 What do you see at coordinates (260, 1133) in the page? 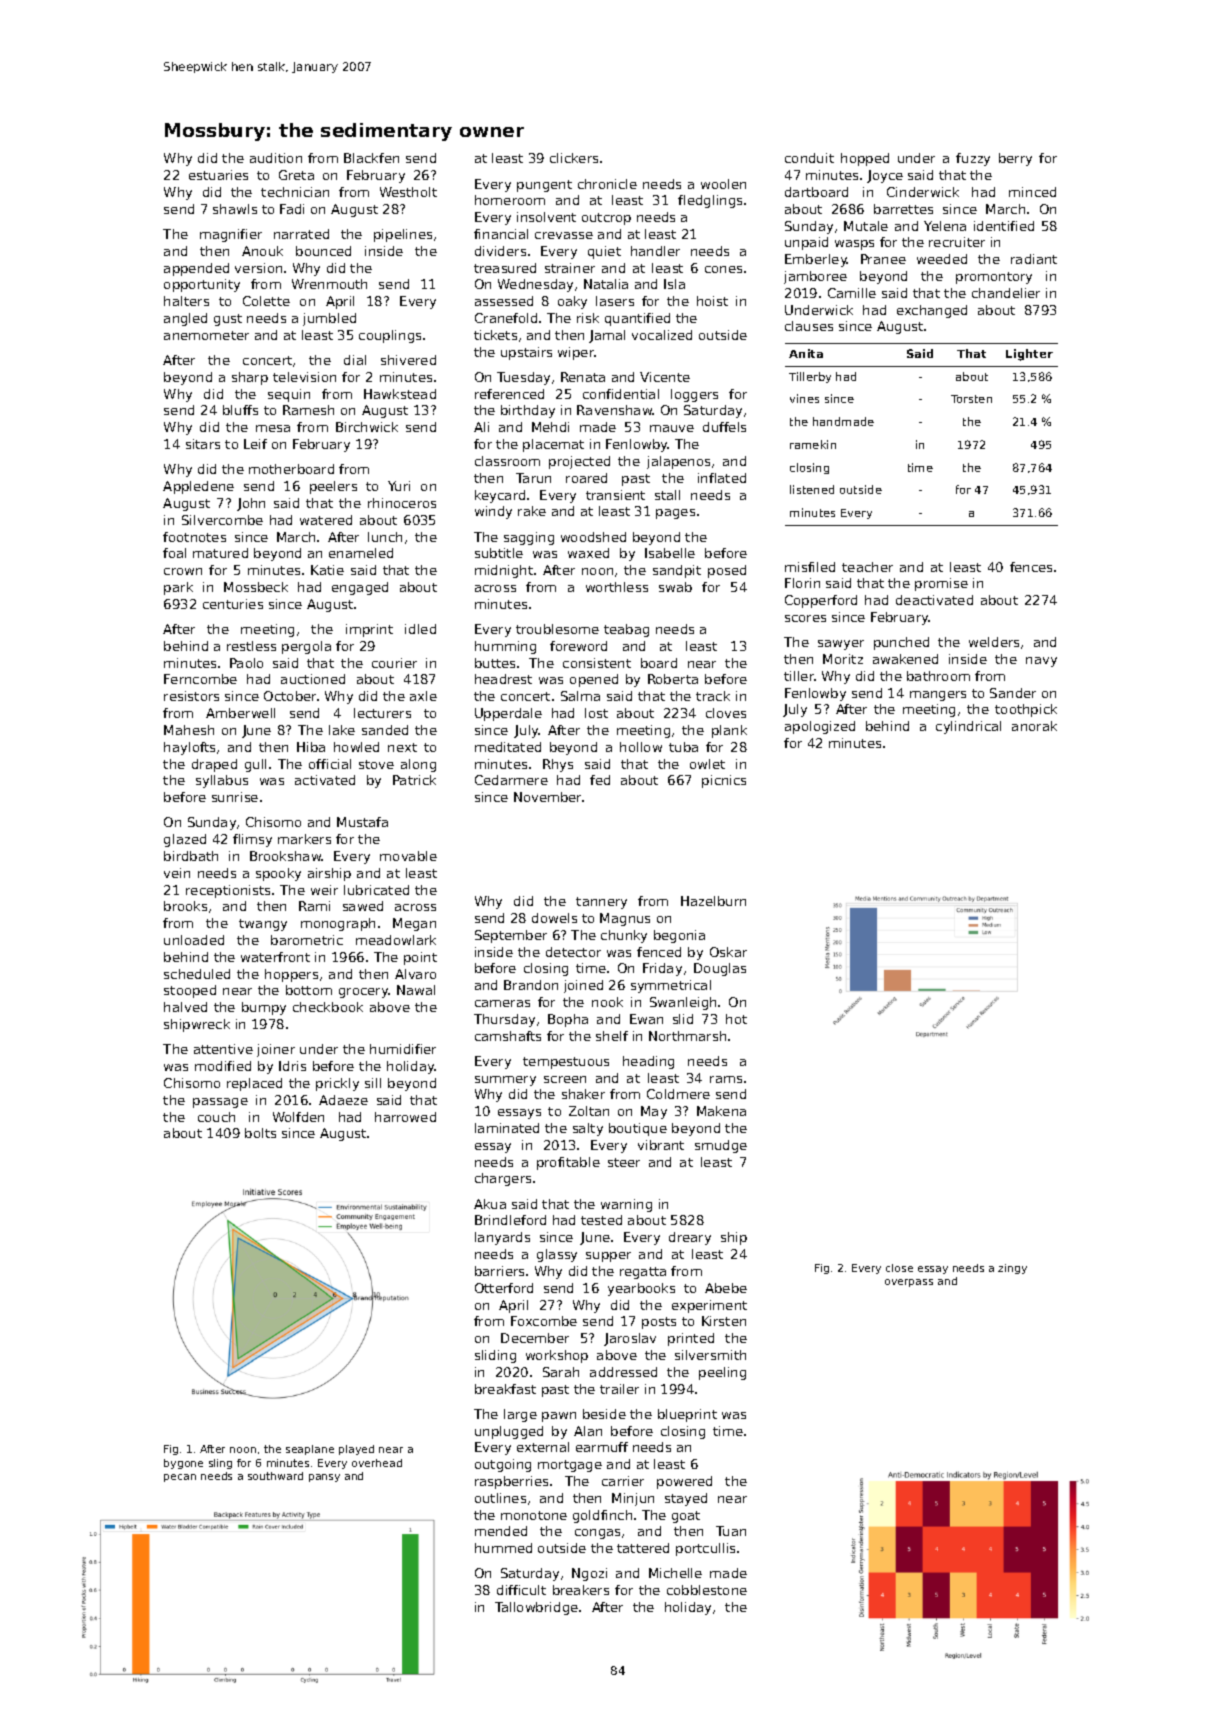
I see `bolts` at bounding box center [260, 1133].
